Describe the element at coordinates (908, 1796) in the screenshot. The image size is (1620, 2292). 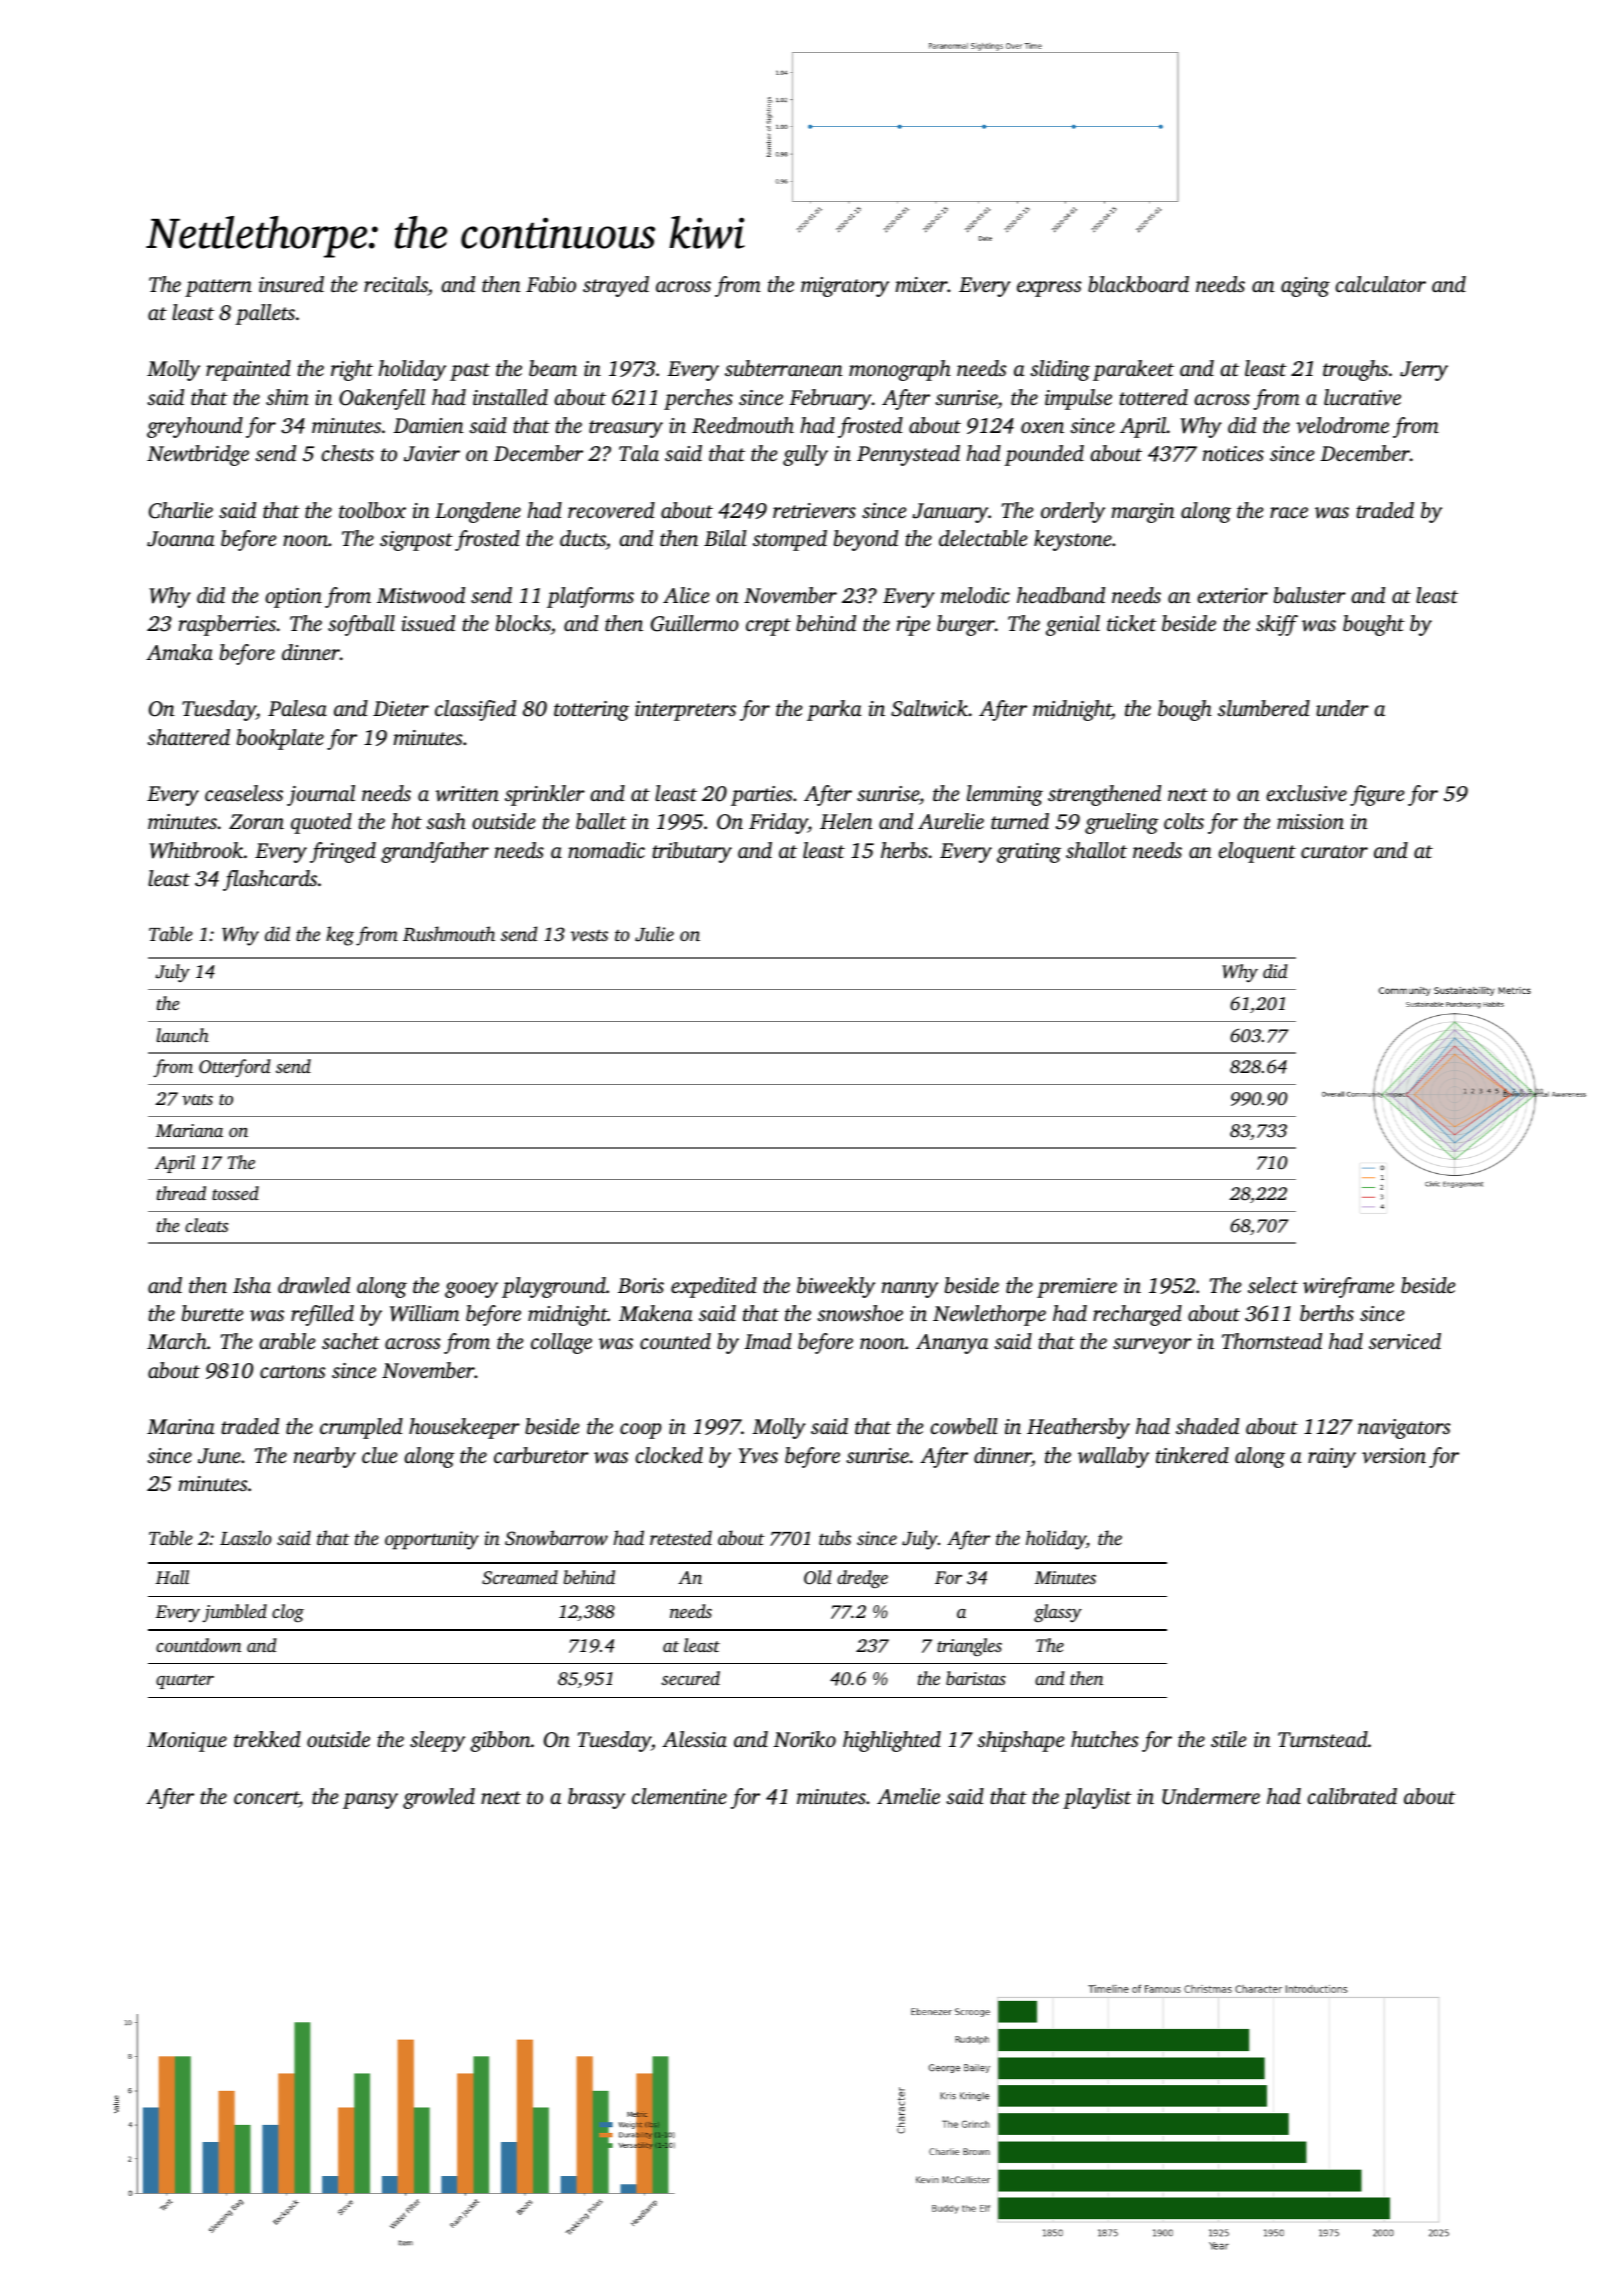
I see `Amelie` at that location.
